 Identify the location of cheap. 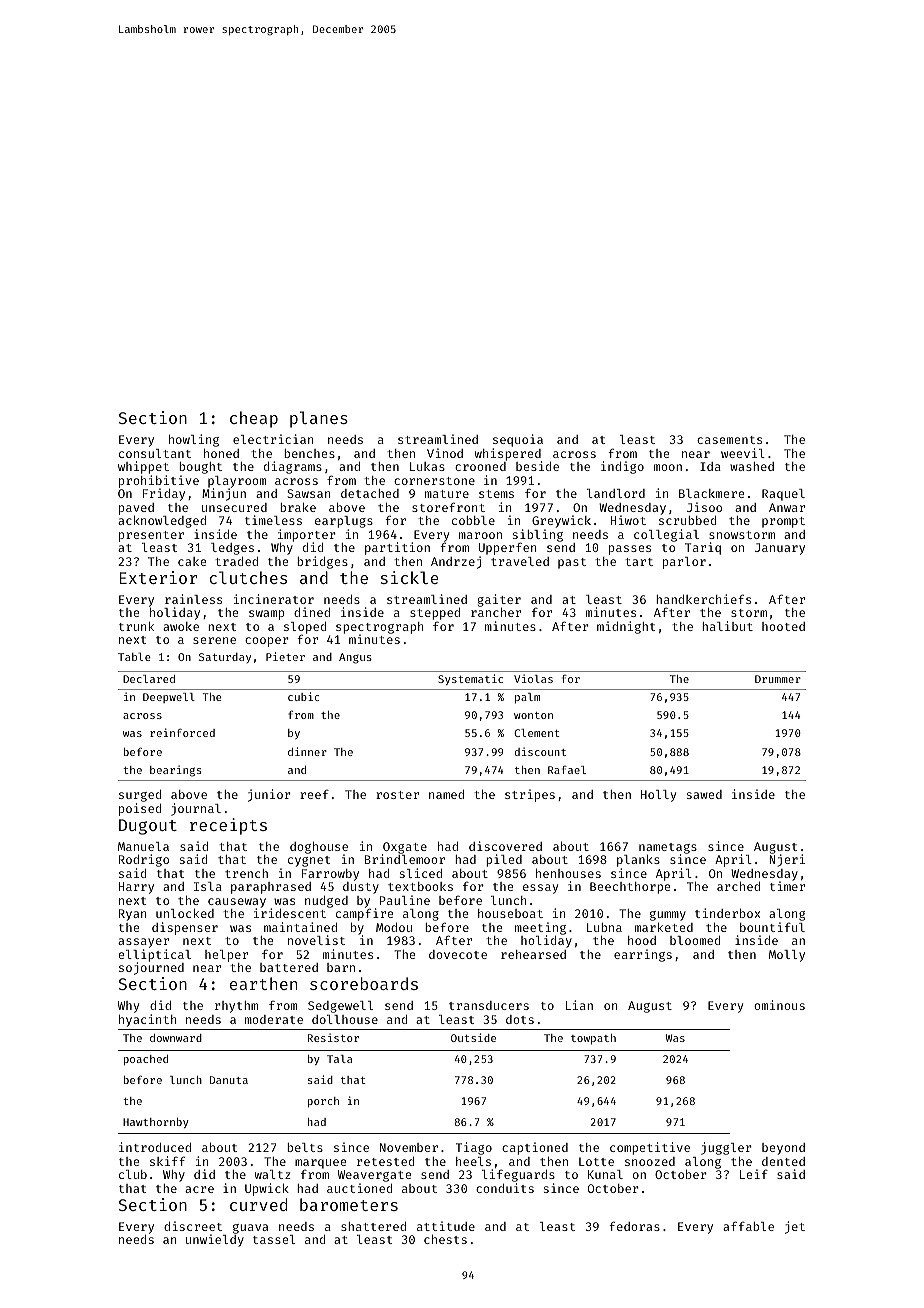
(254, 419).
